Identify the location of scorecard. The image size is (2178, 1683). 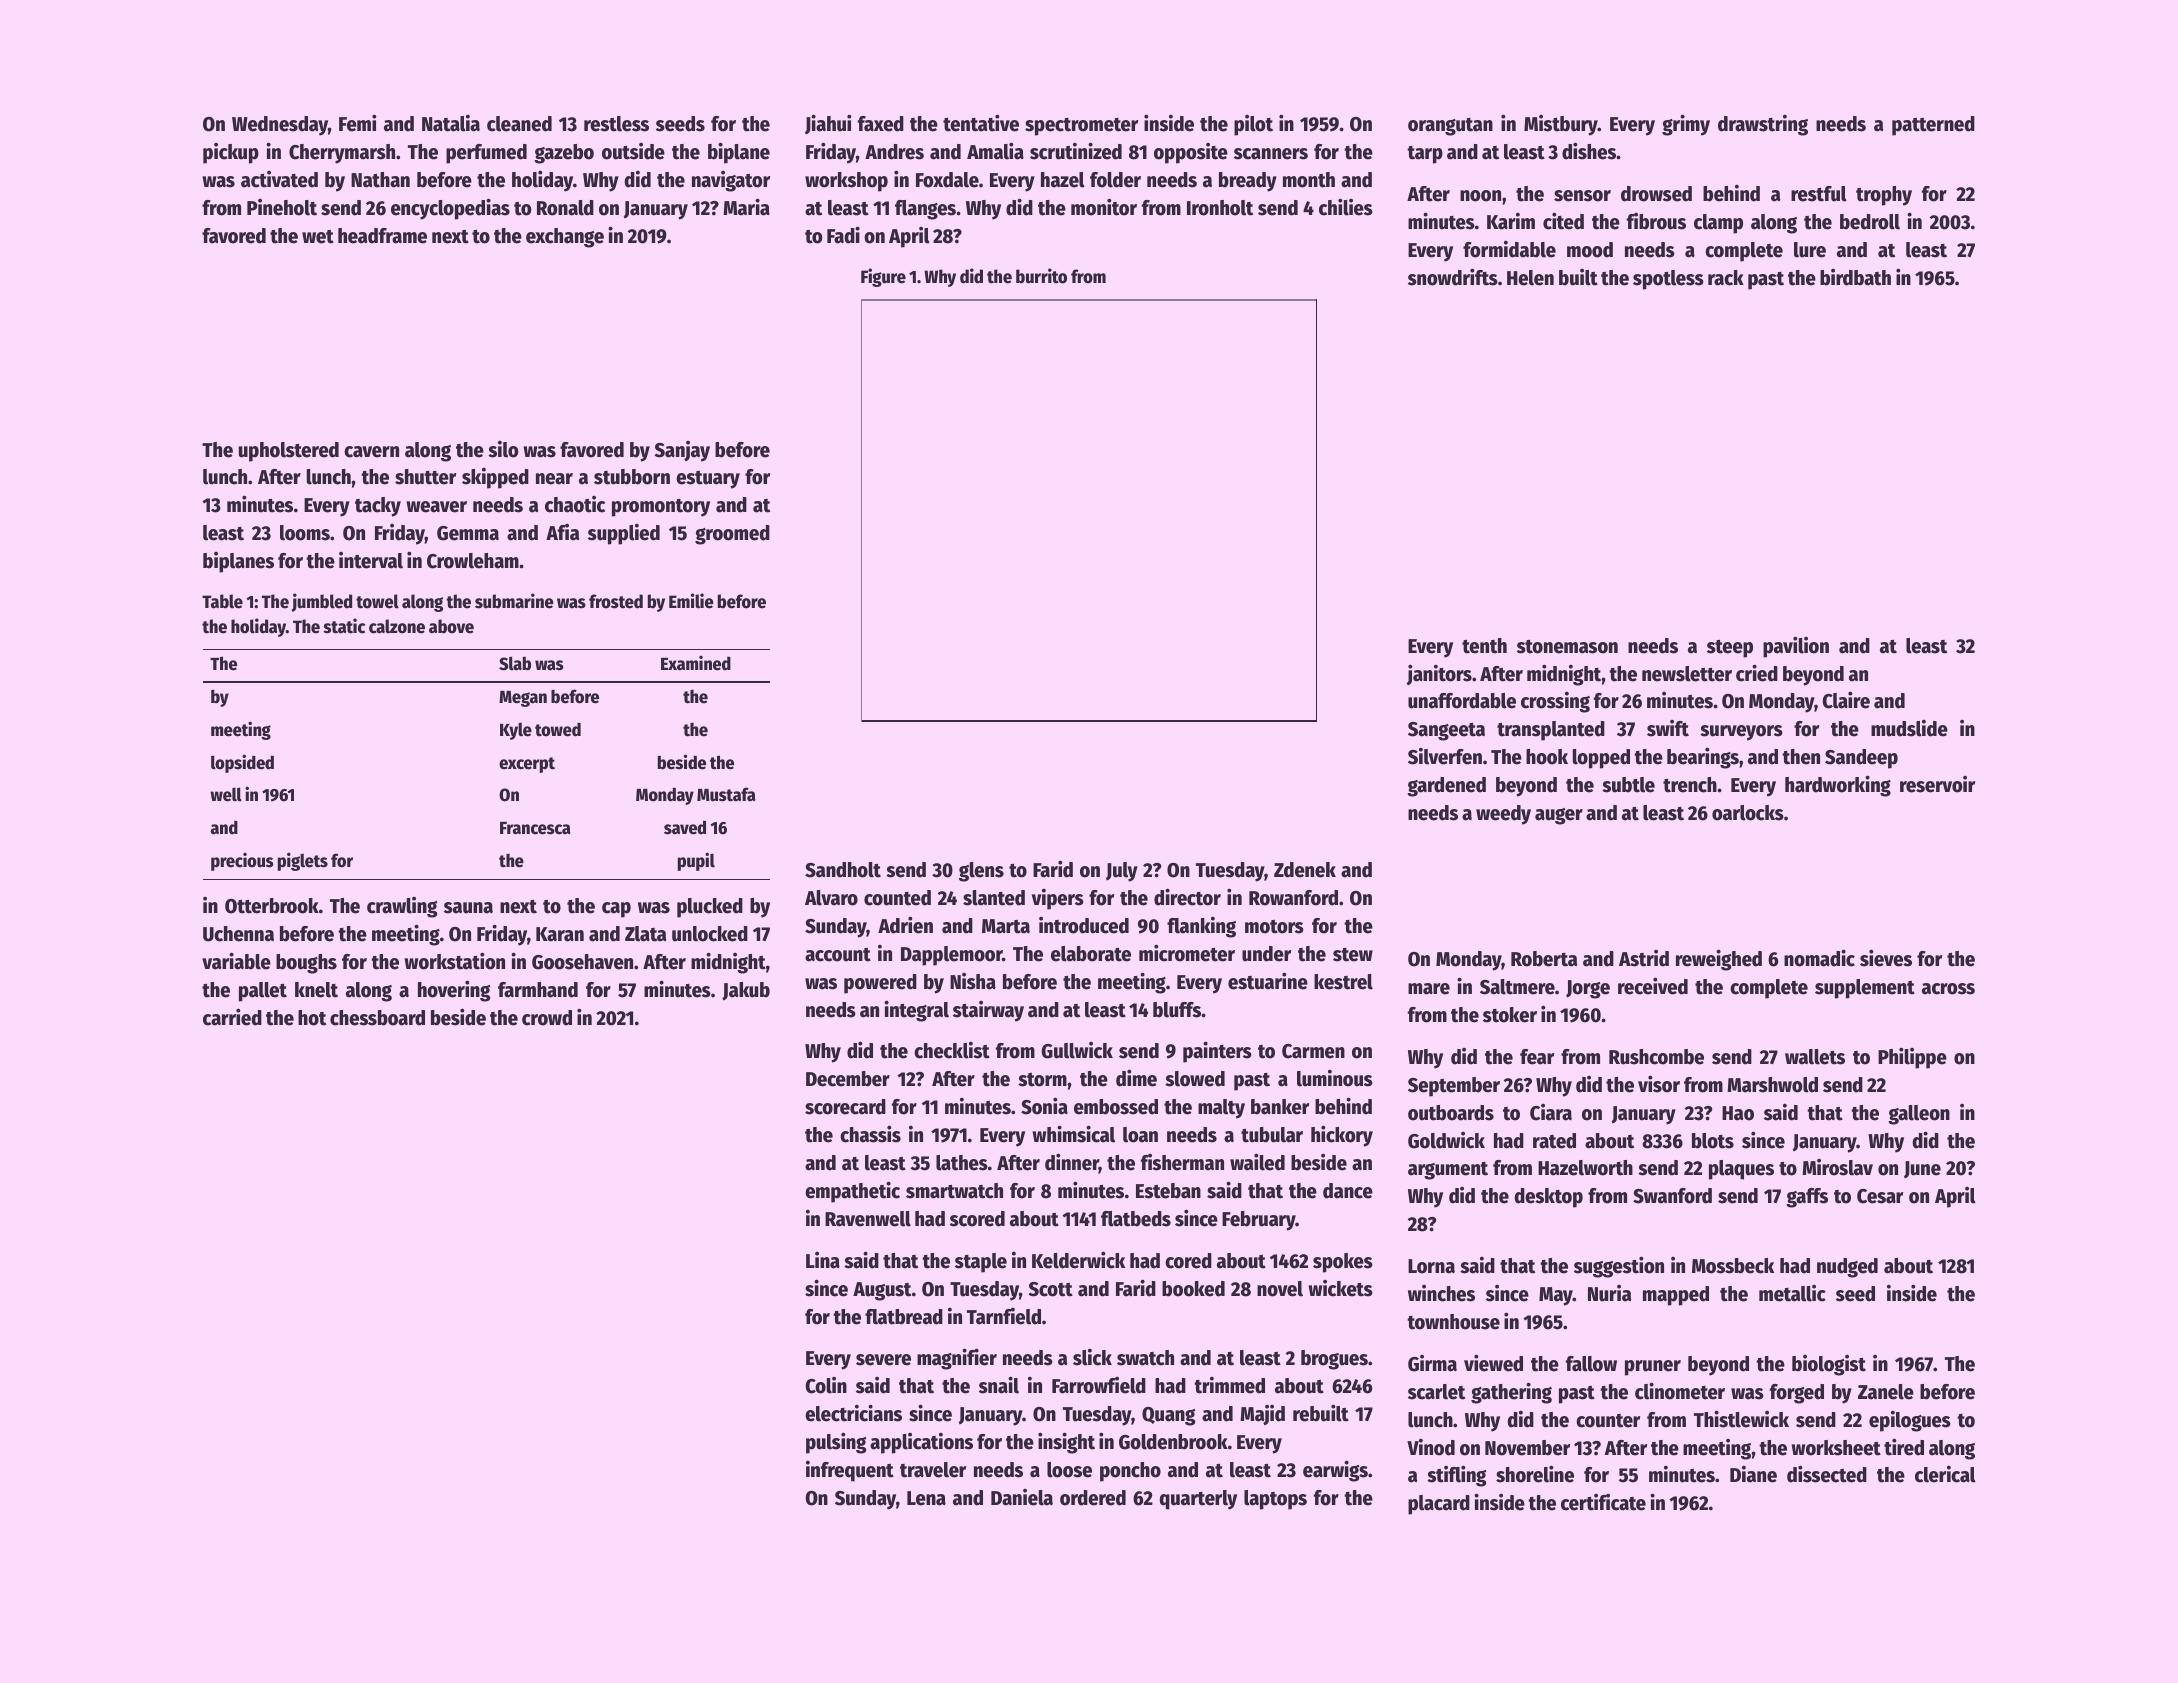
(845, 1107).
